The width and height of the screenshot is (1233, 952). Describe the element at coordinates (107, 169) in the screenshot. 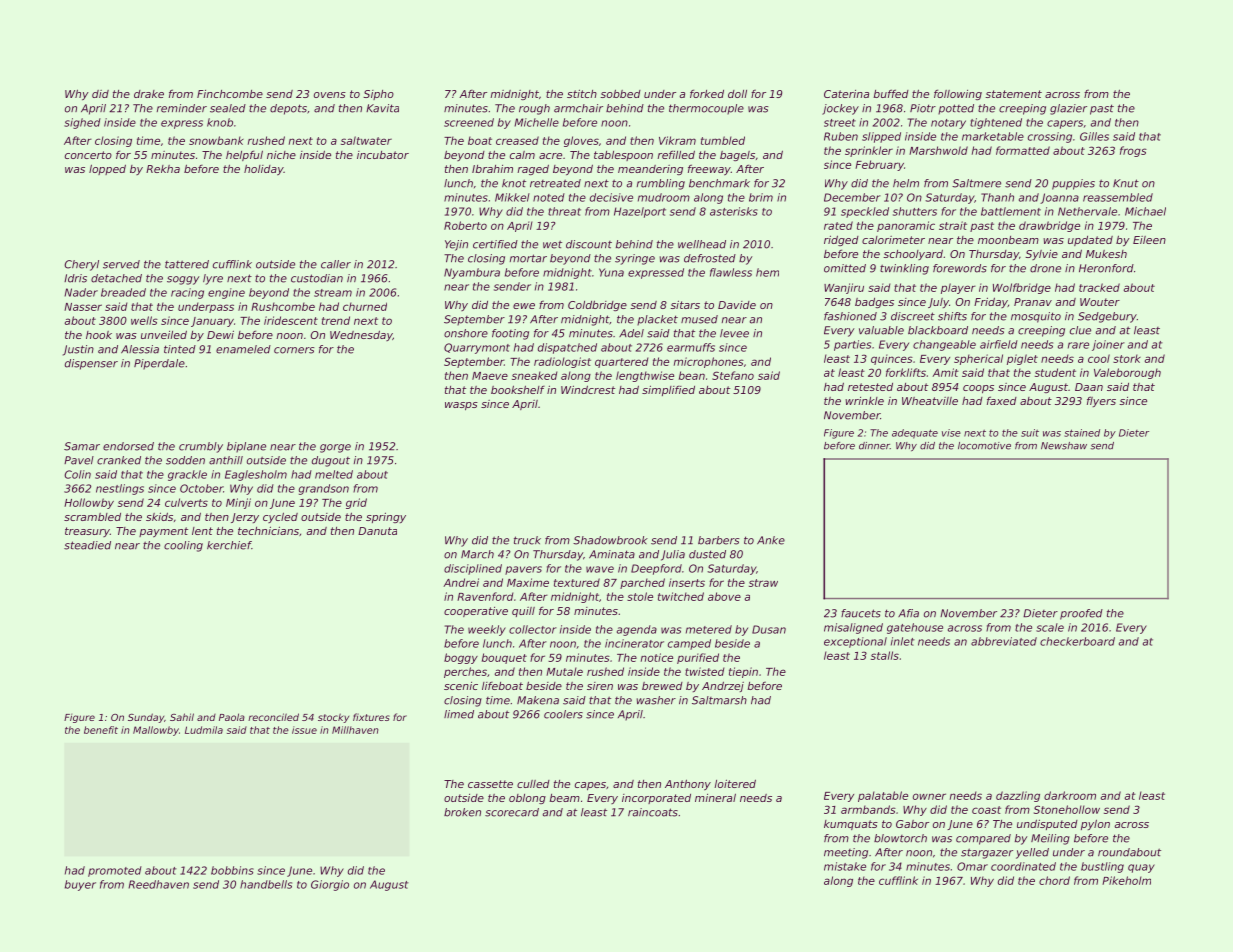

I see `lopped` at that location.
